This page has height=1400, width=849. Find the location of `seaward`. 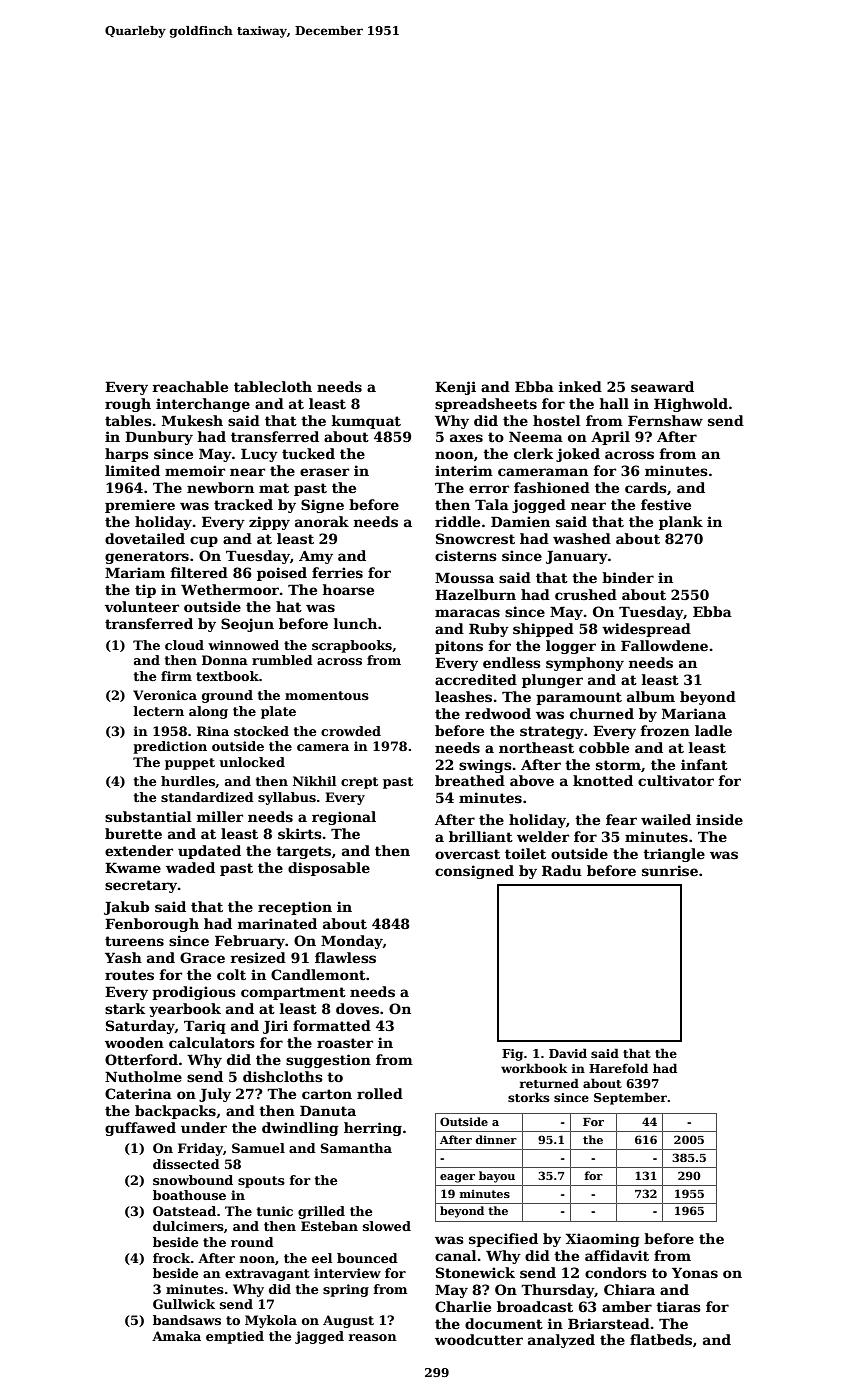

seaward is located at coordinates (662, 386).
